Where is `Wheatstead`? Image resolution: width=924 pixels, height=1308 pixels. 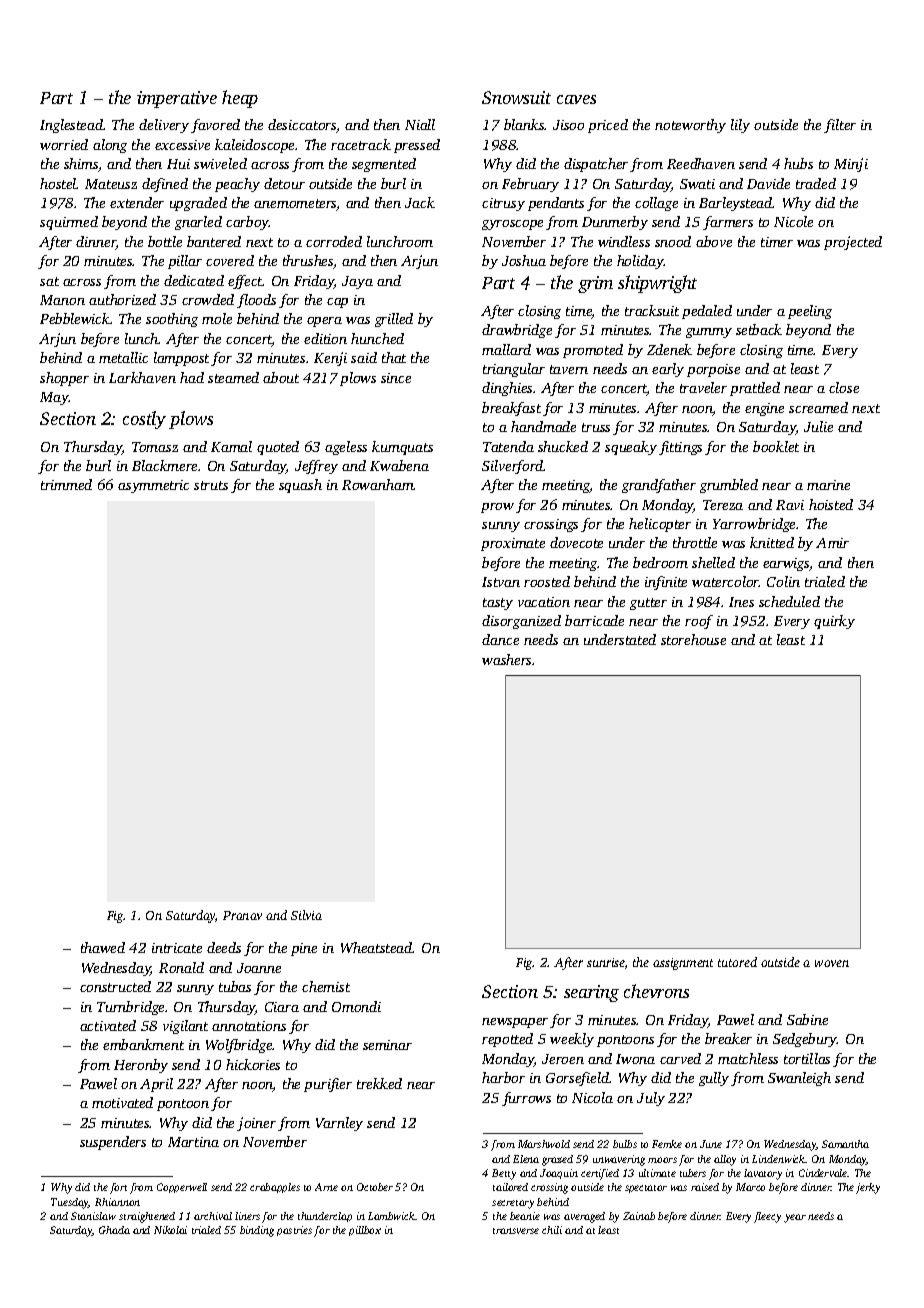
Wheatstead is located at coordinates (377, 947).
